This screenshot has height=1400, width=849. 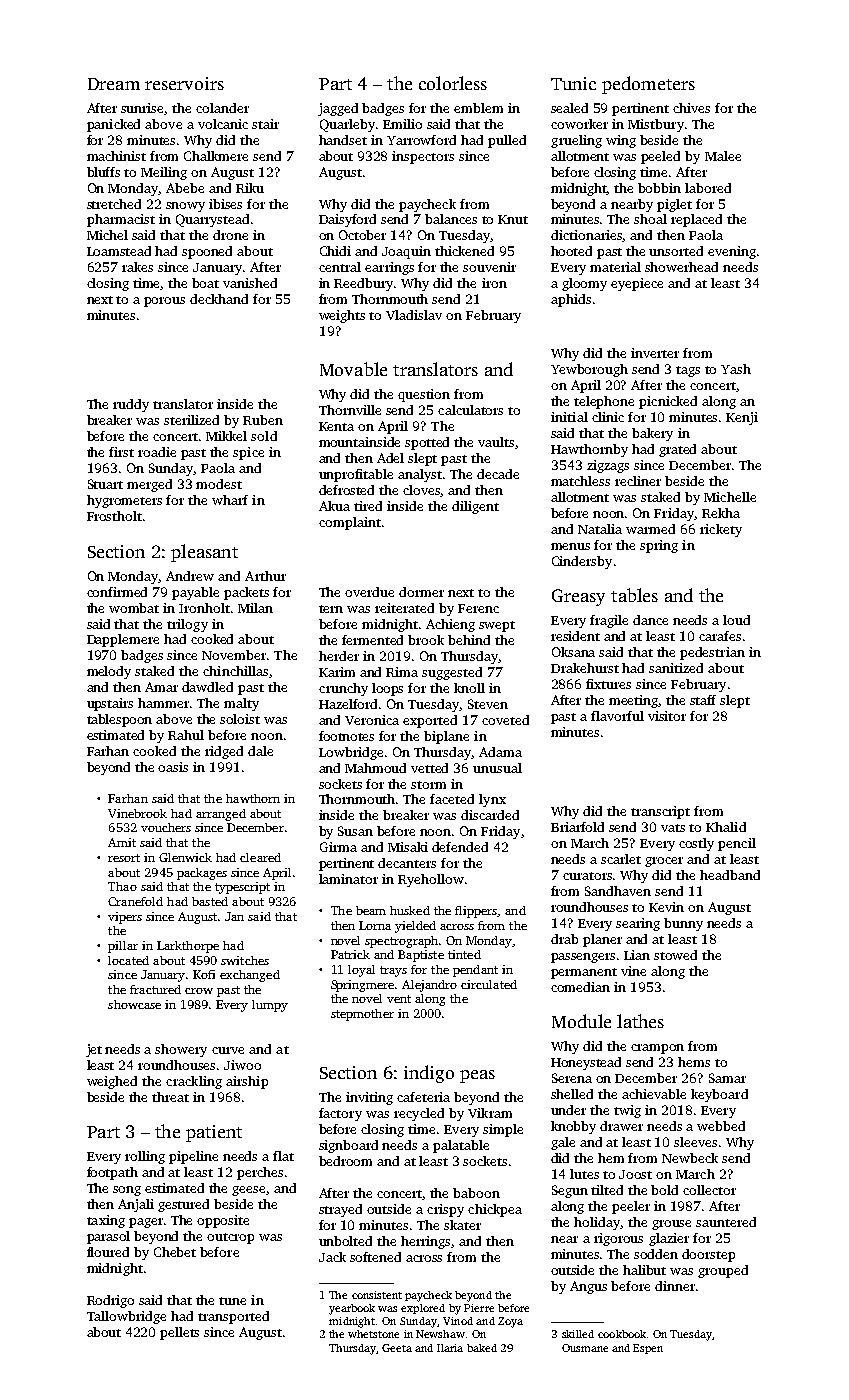 What do you see at coordinates (109, 672) in the screenshot?
I see `melody` at bounding box center [109, 672].
